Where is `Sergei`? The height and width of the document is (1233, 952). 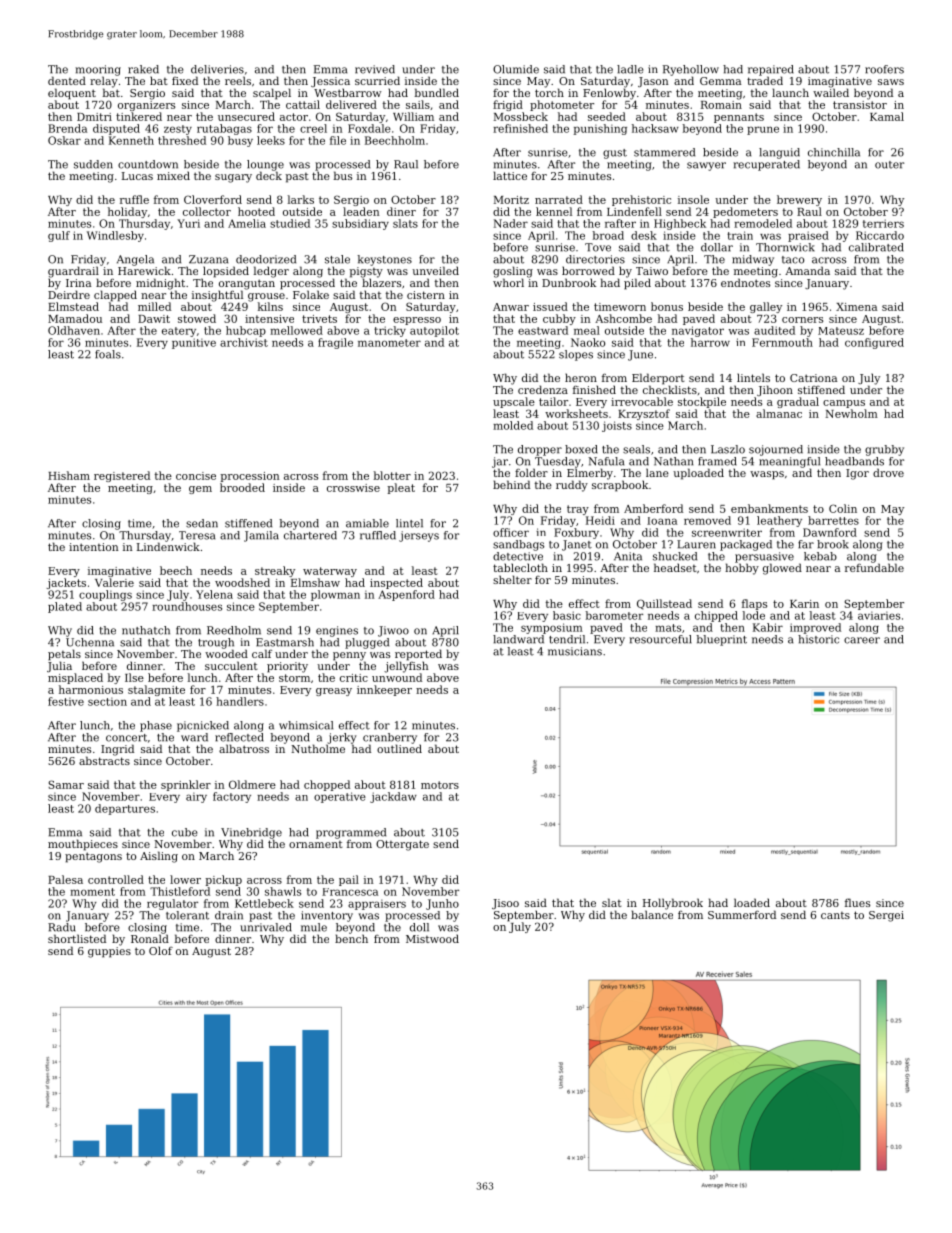 Sergei is located at coordinates (886, 916).
